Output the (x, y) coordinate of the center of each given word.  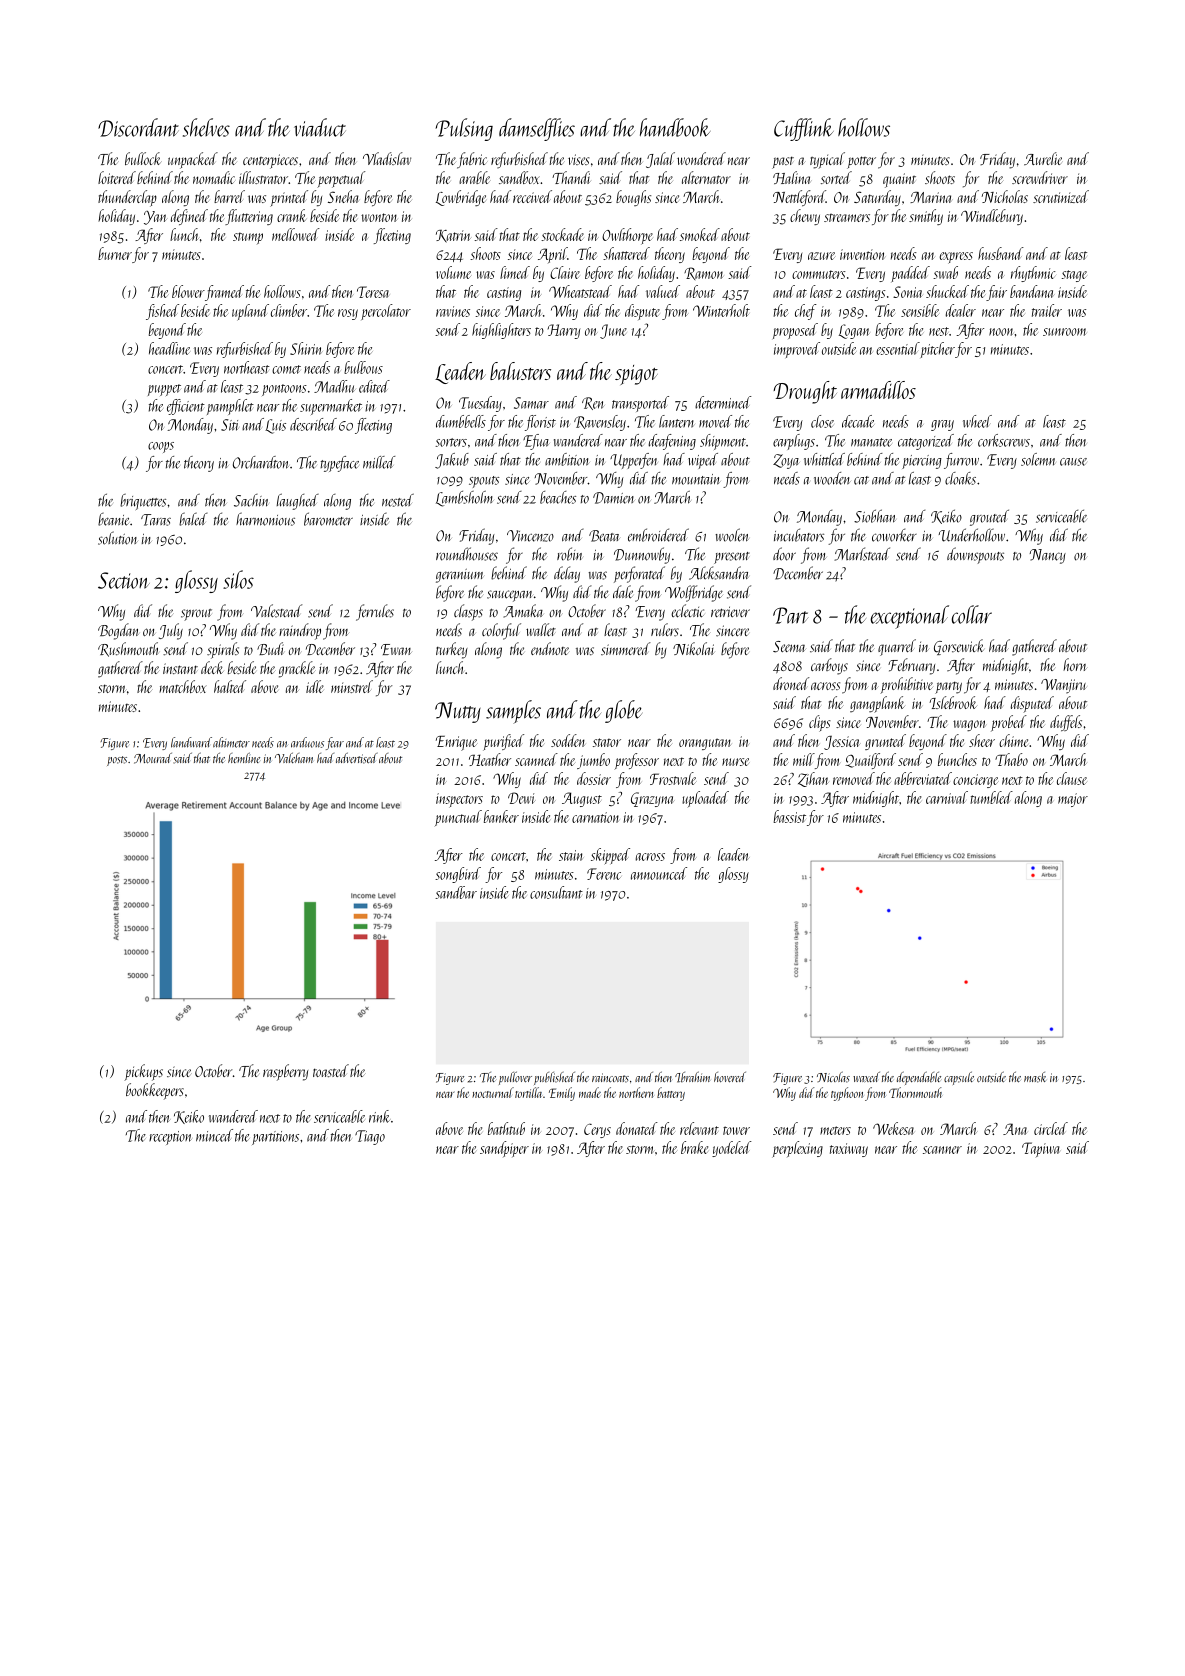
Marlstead (862, 554)
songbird (458, 875)
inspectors (459, 800)
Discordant (138, 127)
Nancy (1048, 556)
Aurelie (1043, 158)
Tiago (370, 1137)
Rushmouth (128, 649)
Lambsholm (465, 499)
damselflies (537, 129)
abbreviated (923, 778)
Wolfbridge (694, 593)
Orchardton (261, 462)
